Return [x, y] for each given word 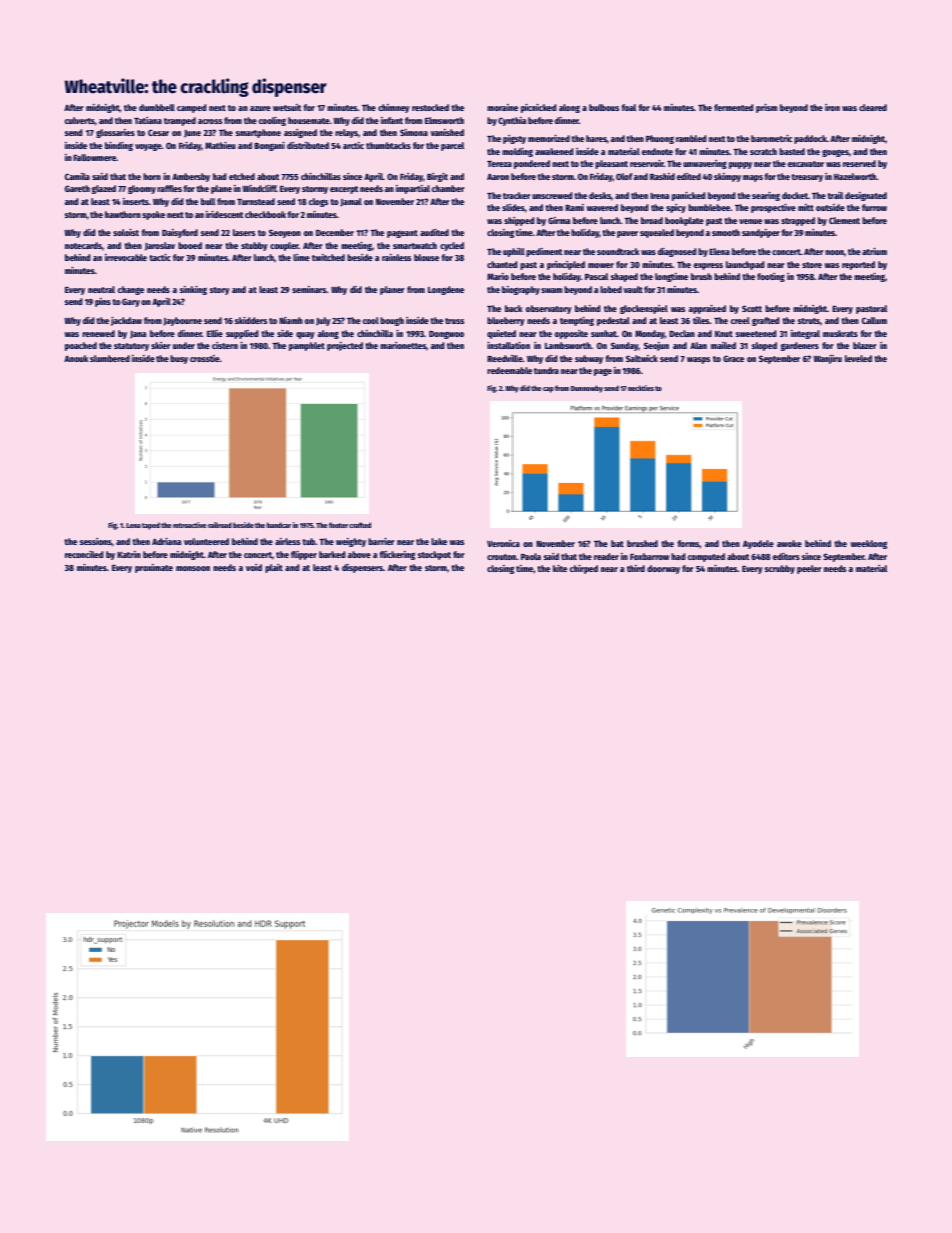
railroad [220, 525]
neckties [641, 388]
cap [548, 390]
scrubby [780, 569]
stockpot [434, 555]
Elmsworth [444, 120]
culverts [80, 120]
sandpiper [761, 233]
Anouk [76, 358]
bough [392, 321]
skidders [251, 320]
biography [521, 290]
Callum [874, 320]
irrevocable [126, 257]
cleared [873, 107]
